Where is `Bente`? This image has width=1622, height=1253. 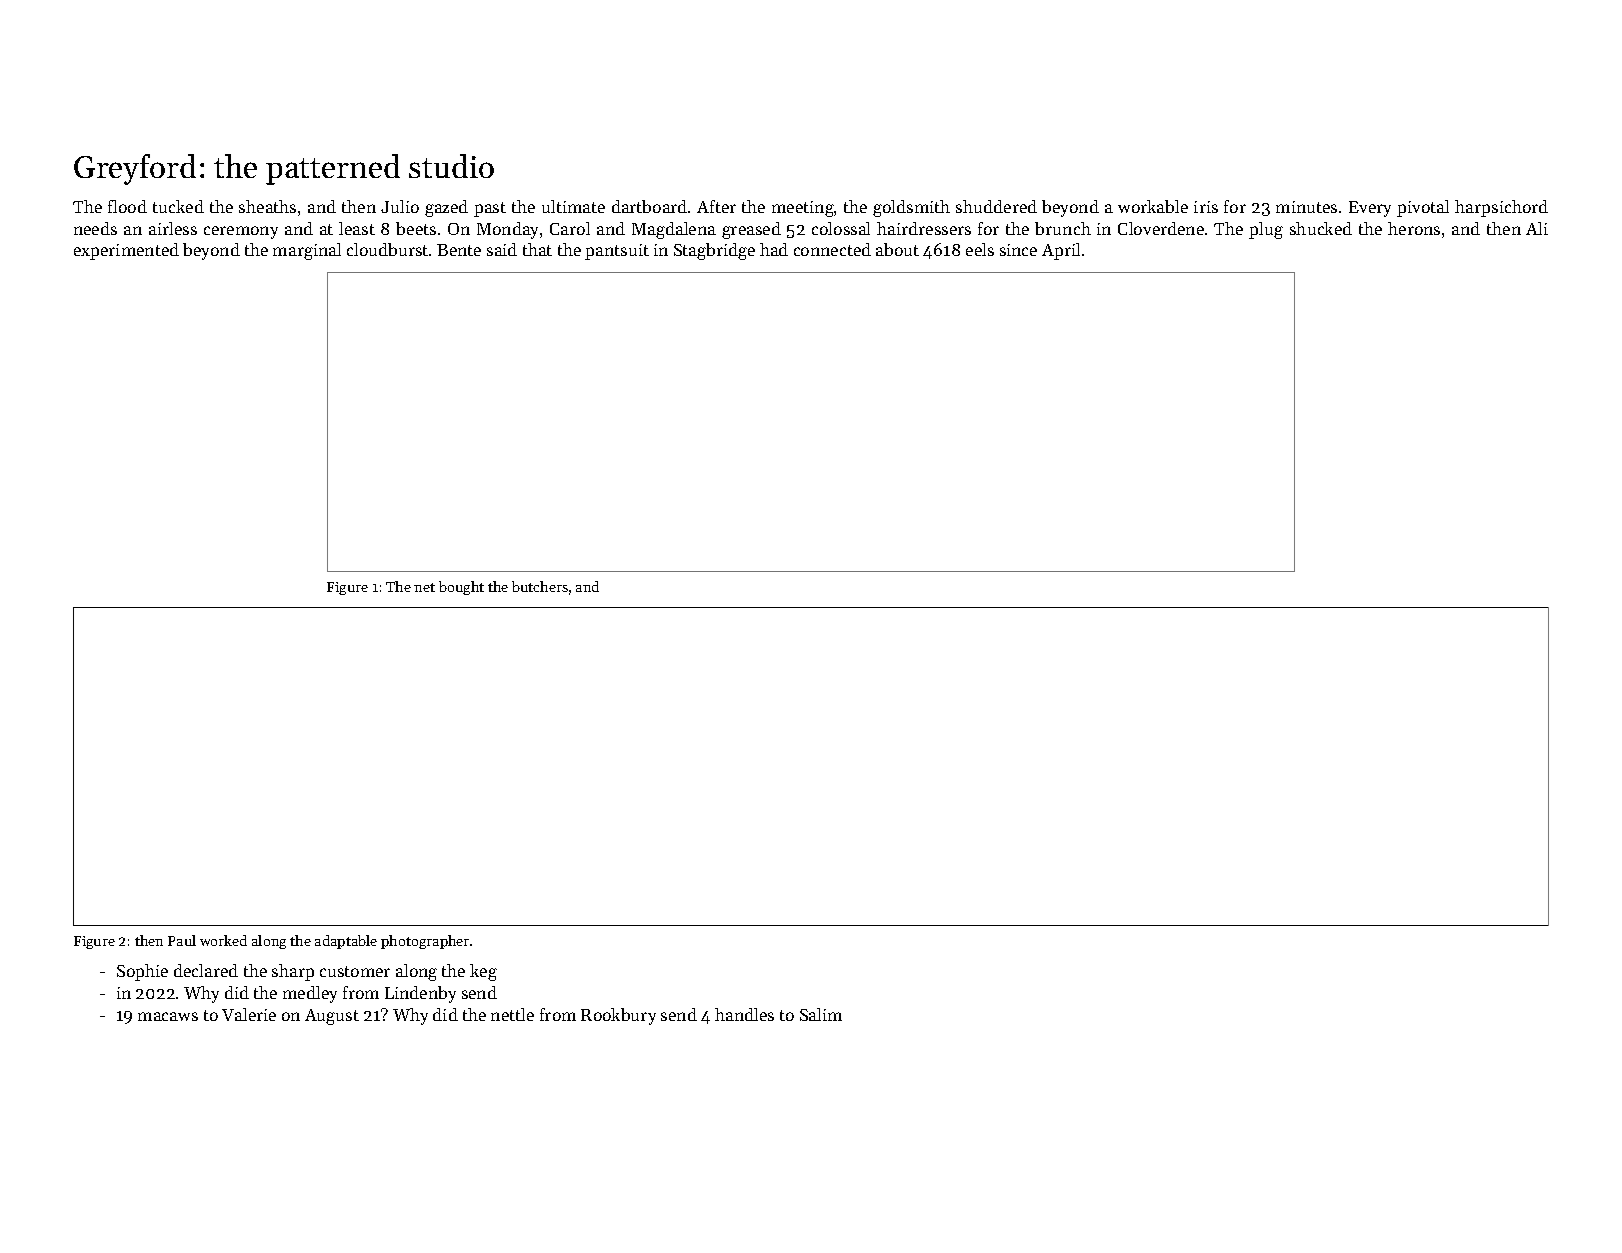 Bente is located at coordinates (459, 250).
